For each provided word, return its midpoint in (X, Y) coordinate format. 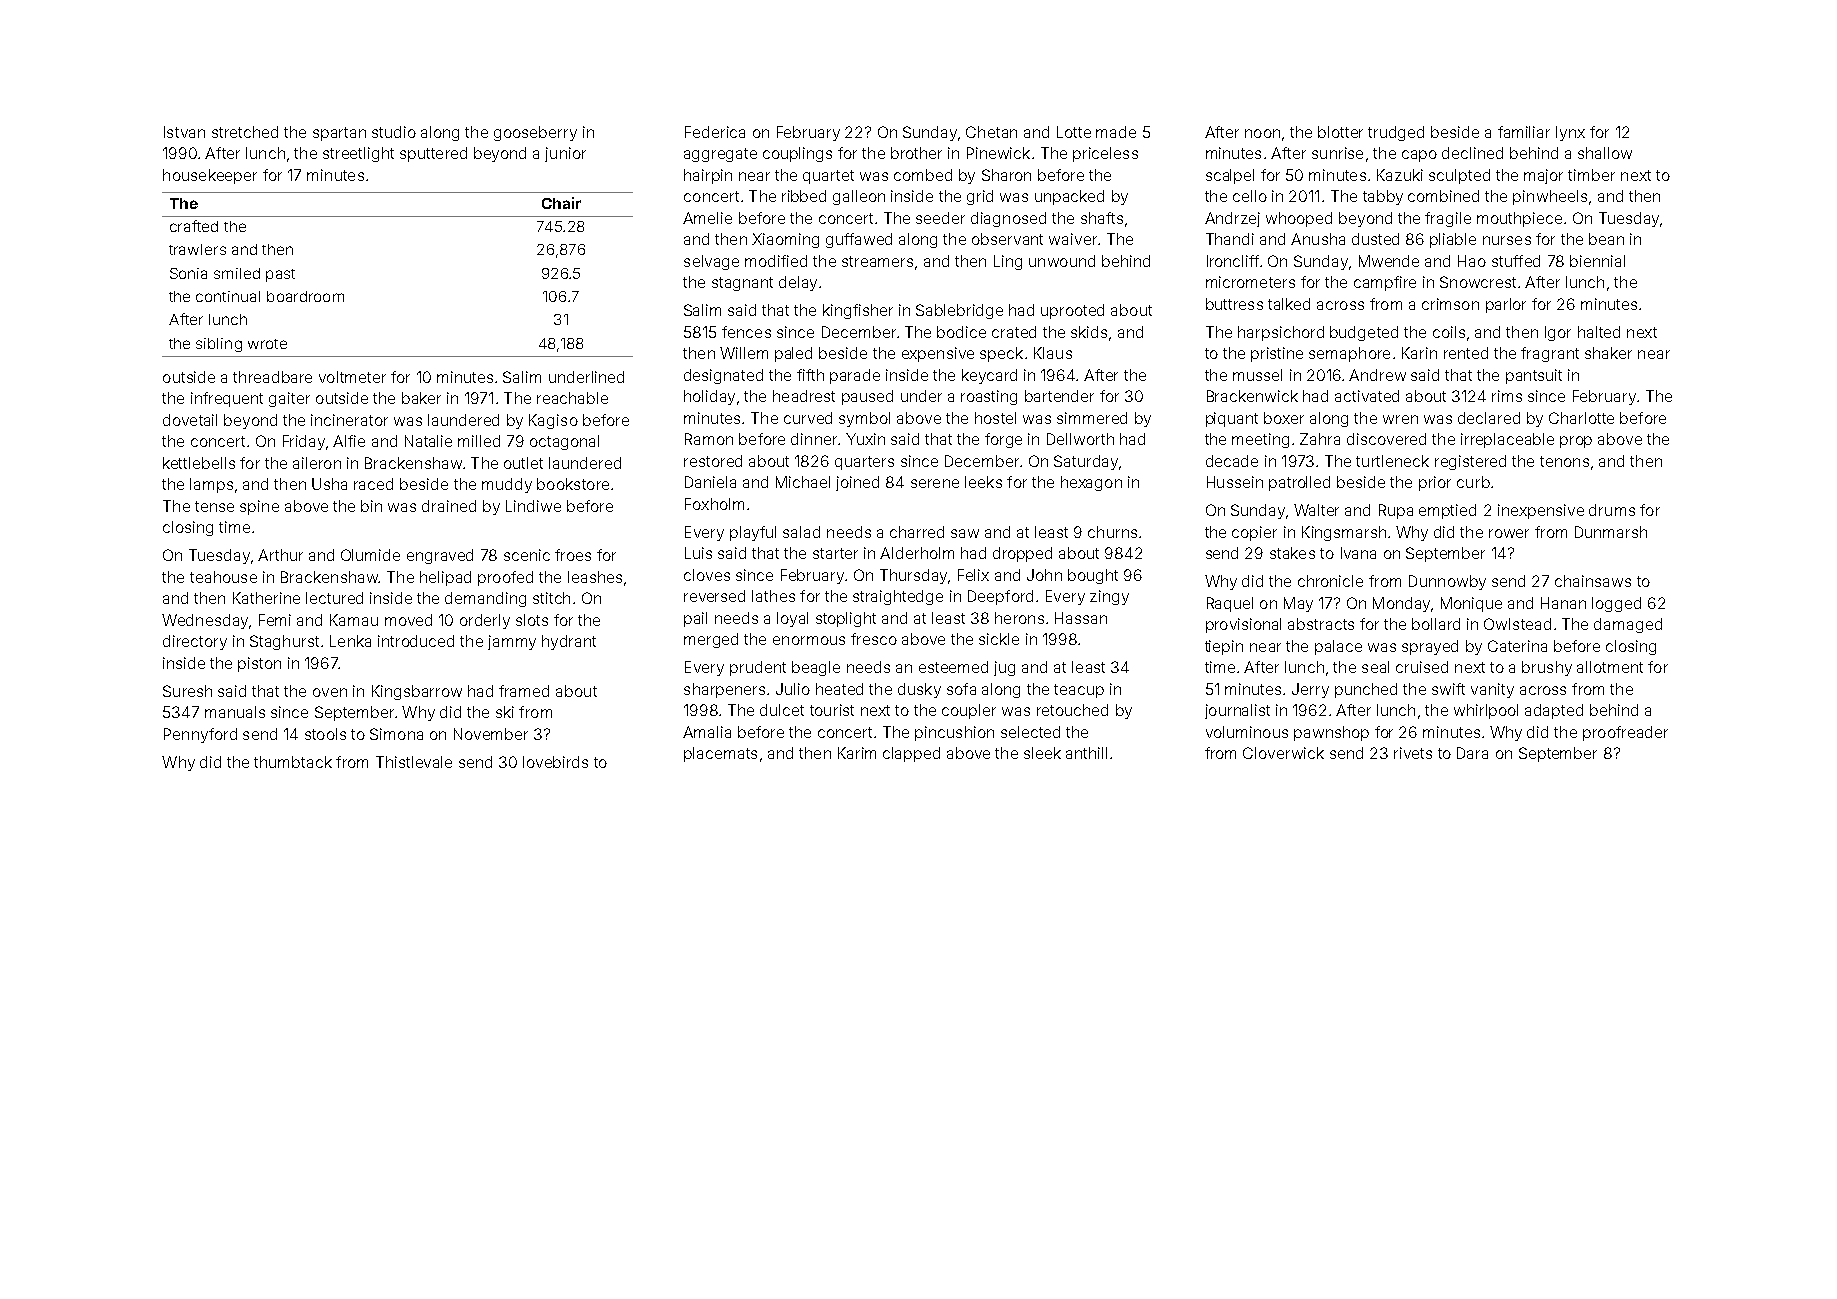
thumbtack (293, 762)
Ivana (1358, 553)
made (1116, 132)
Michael (803, 482)
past (280, 275)
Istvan (184, 132)
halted (1599, 332)
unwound (1062, 261)
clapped (911, 754)
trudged (1396, 133)
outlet (523, 463)
